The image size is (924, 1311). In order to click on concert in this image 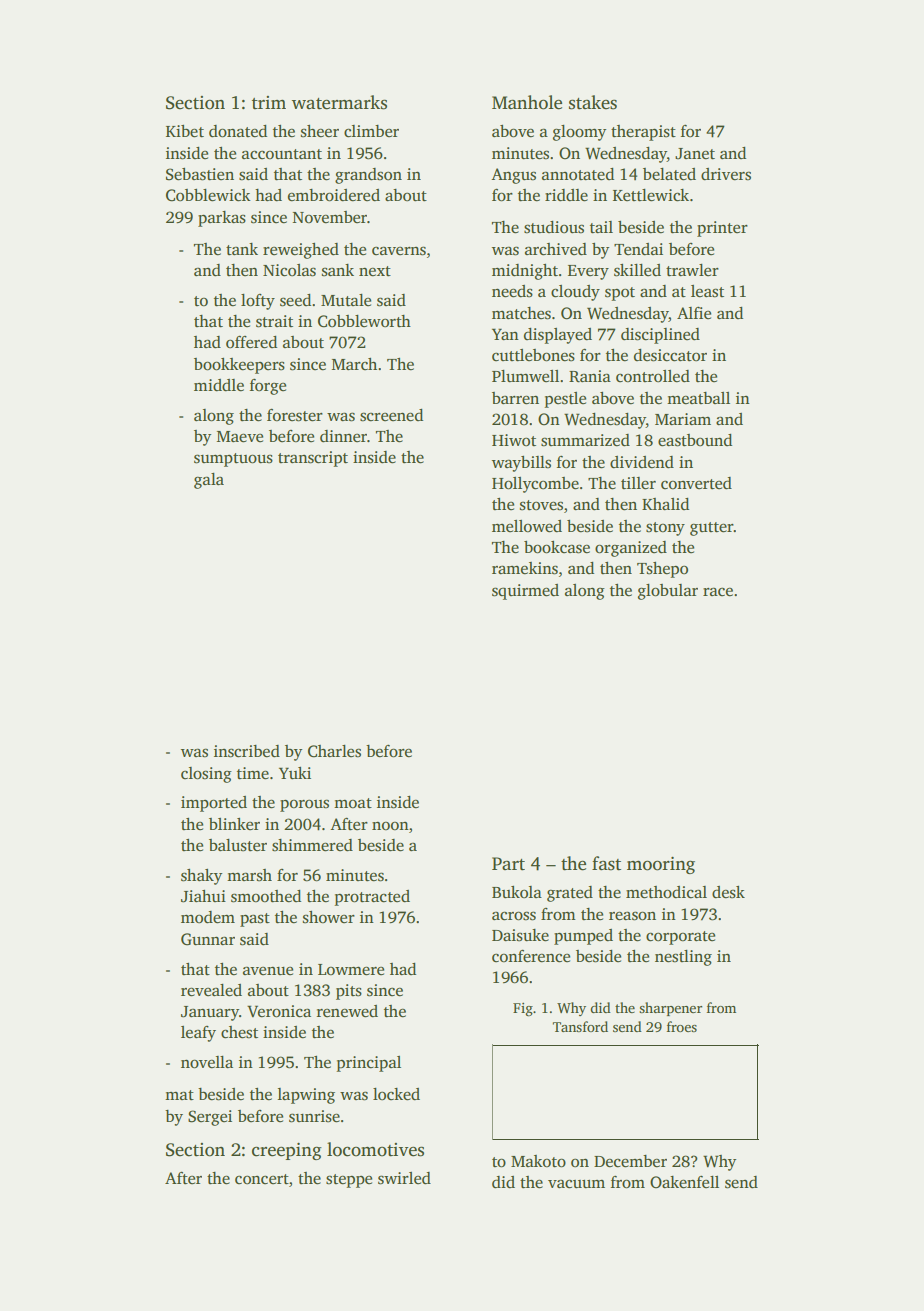, I will do `click(262, 1179)`.
